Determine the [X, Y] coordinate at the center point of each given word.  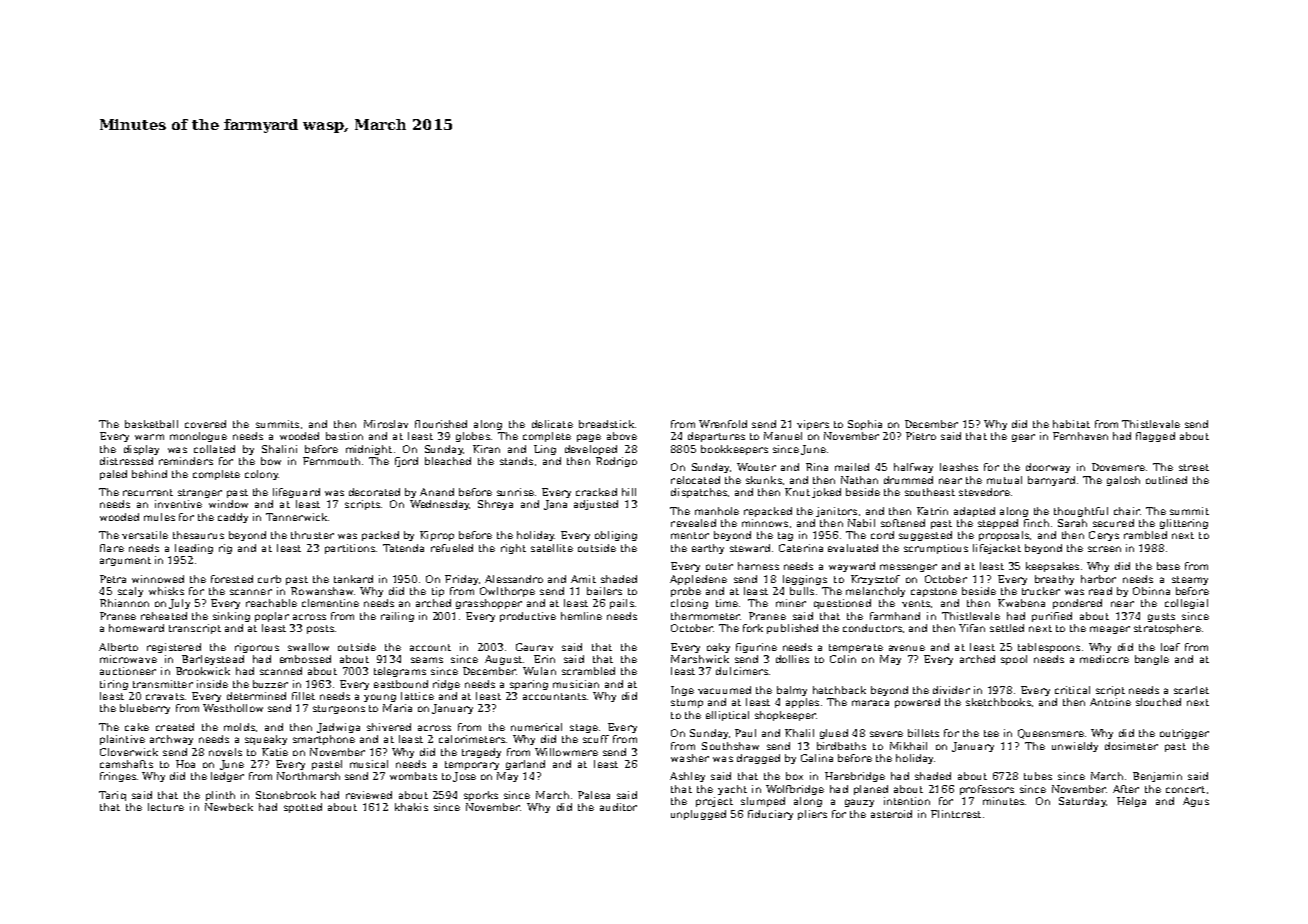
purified [1052, 617]
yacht [732, 790]
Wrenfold [723, 424]
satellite [552, 548]
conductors [872, 628]
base [1168, 566]
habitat [1071, 424]
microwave [128, 659]
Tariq [112, 796]
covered [205, 424]
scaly [130, 592]
